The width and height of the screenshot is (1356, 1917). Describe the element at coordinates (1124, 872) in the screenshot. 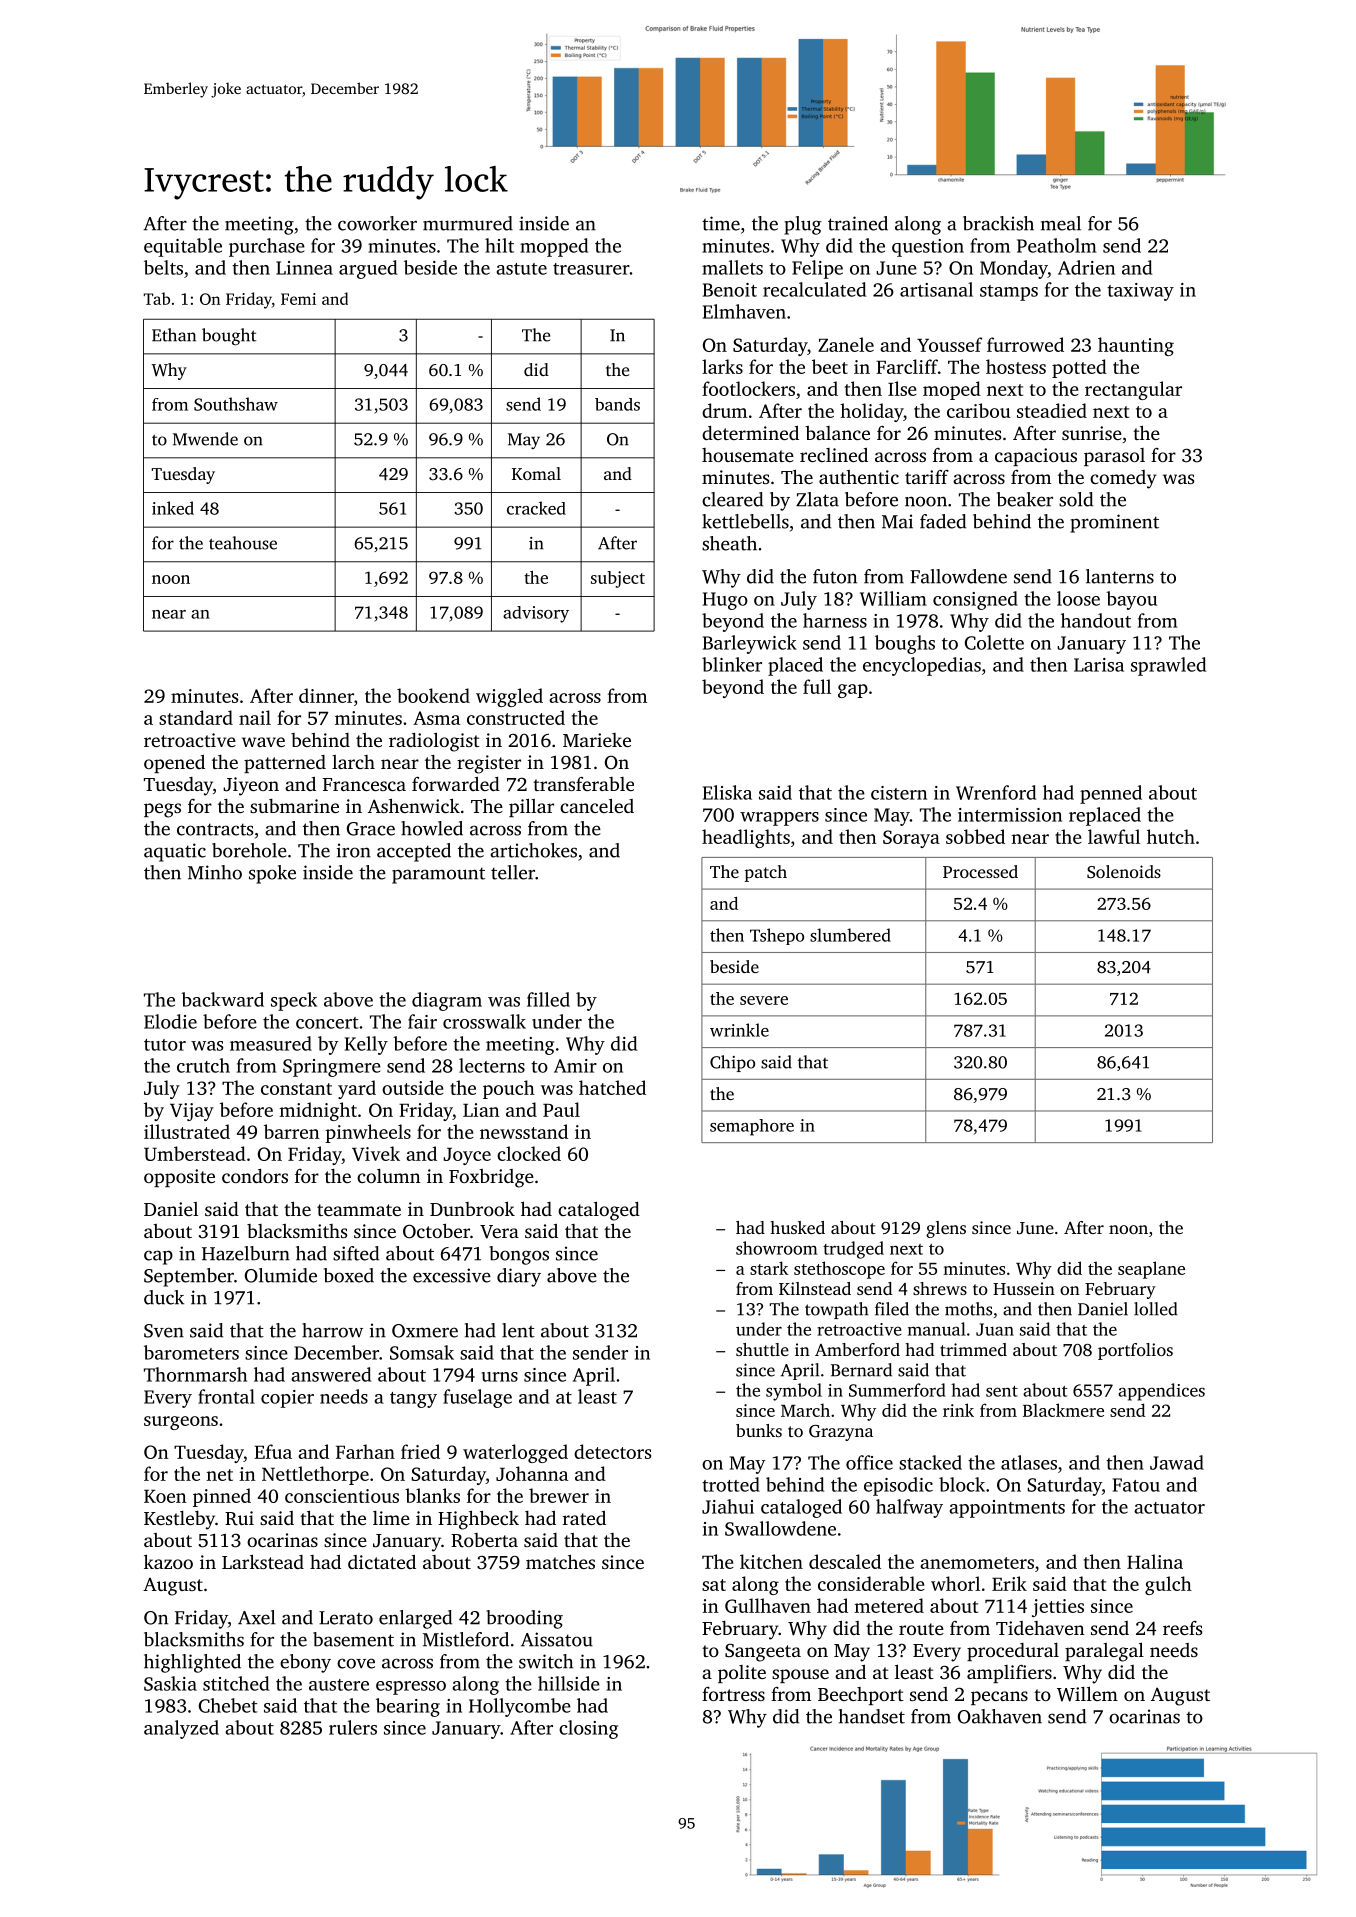

I see `Solenoids` at that location.
